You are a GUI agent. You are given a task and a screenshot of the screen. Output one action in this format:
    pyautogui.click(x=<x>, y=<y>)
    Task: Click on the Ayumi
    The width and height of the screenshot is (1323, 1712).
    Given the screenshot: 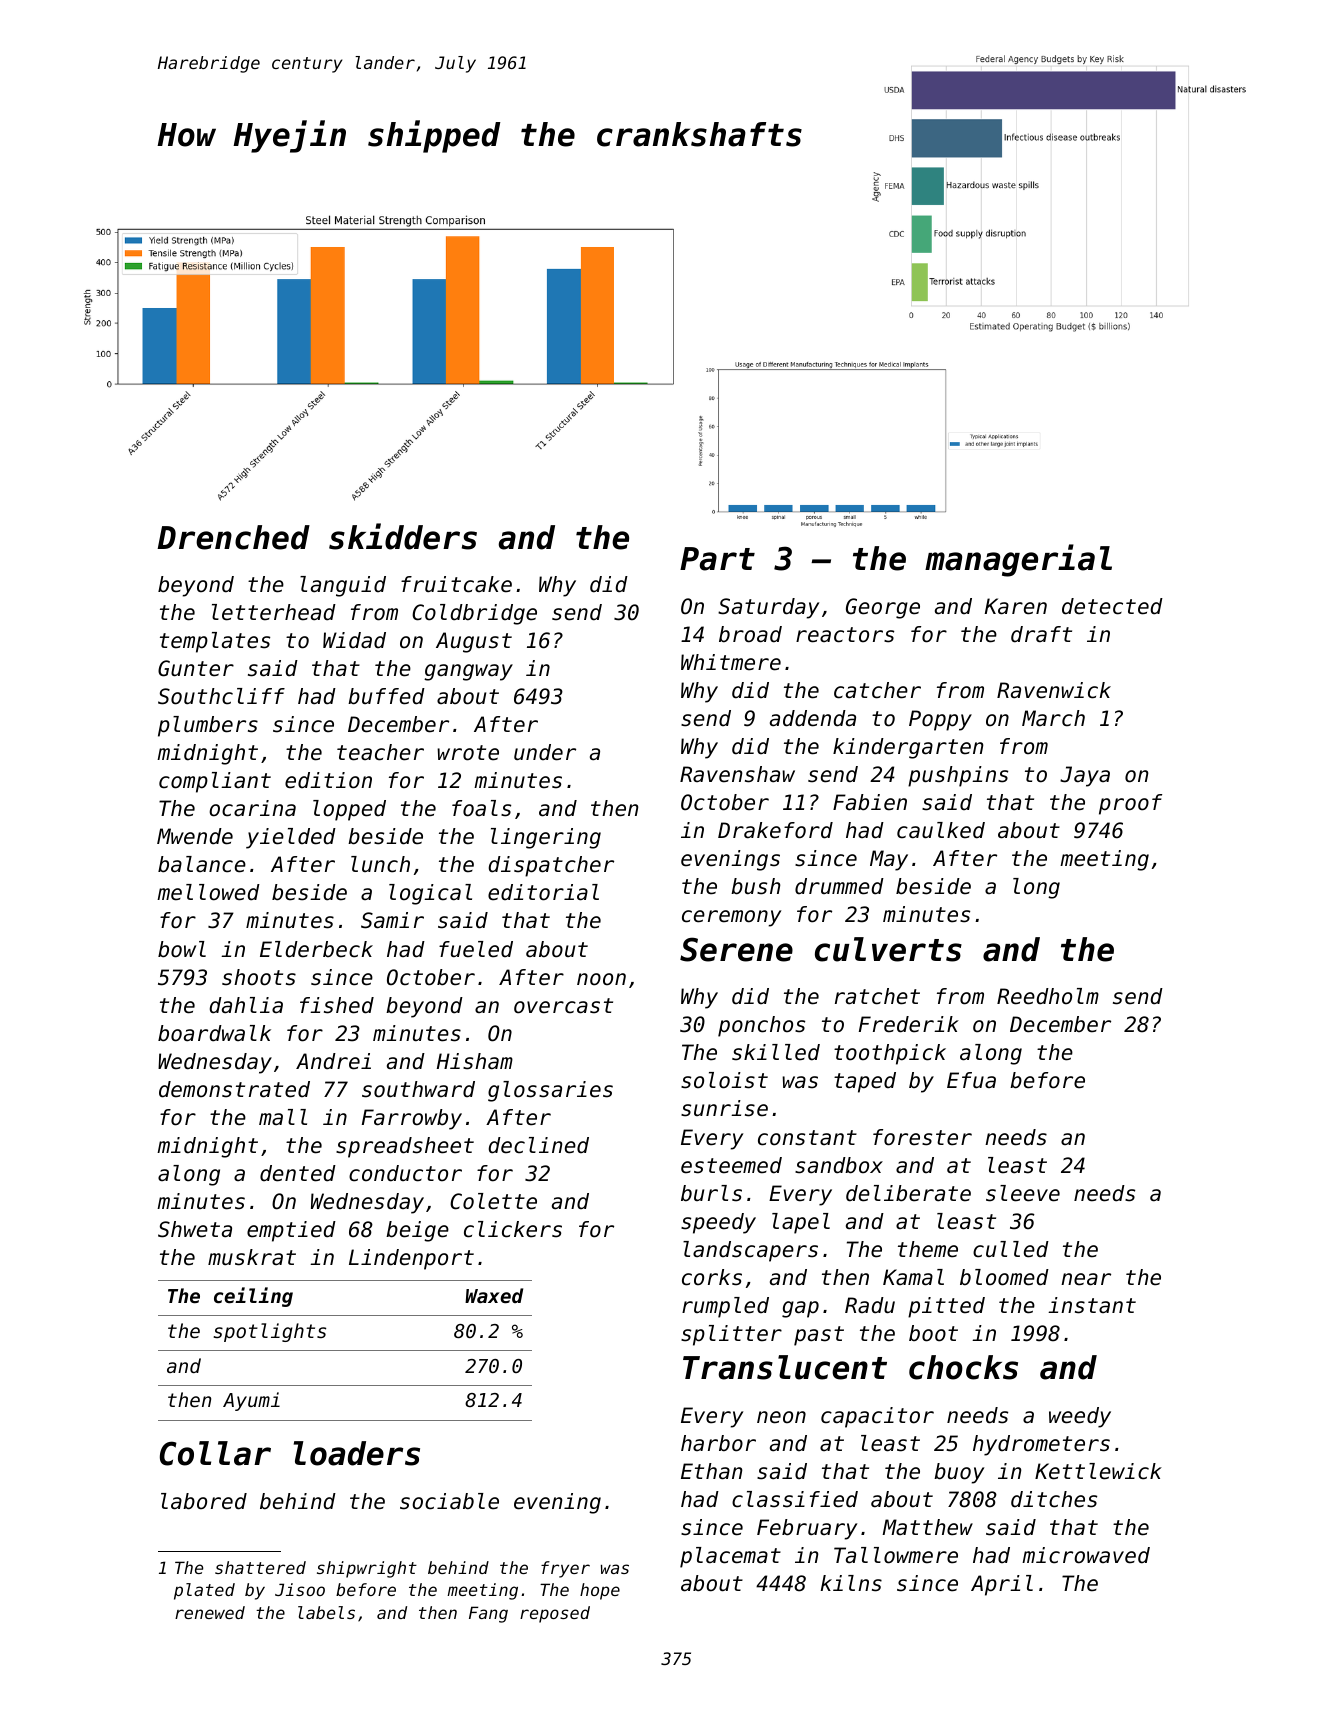 What is the action you would take?
    pyautogui.click(x=251, y=1401)
